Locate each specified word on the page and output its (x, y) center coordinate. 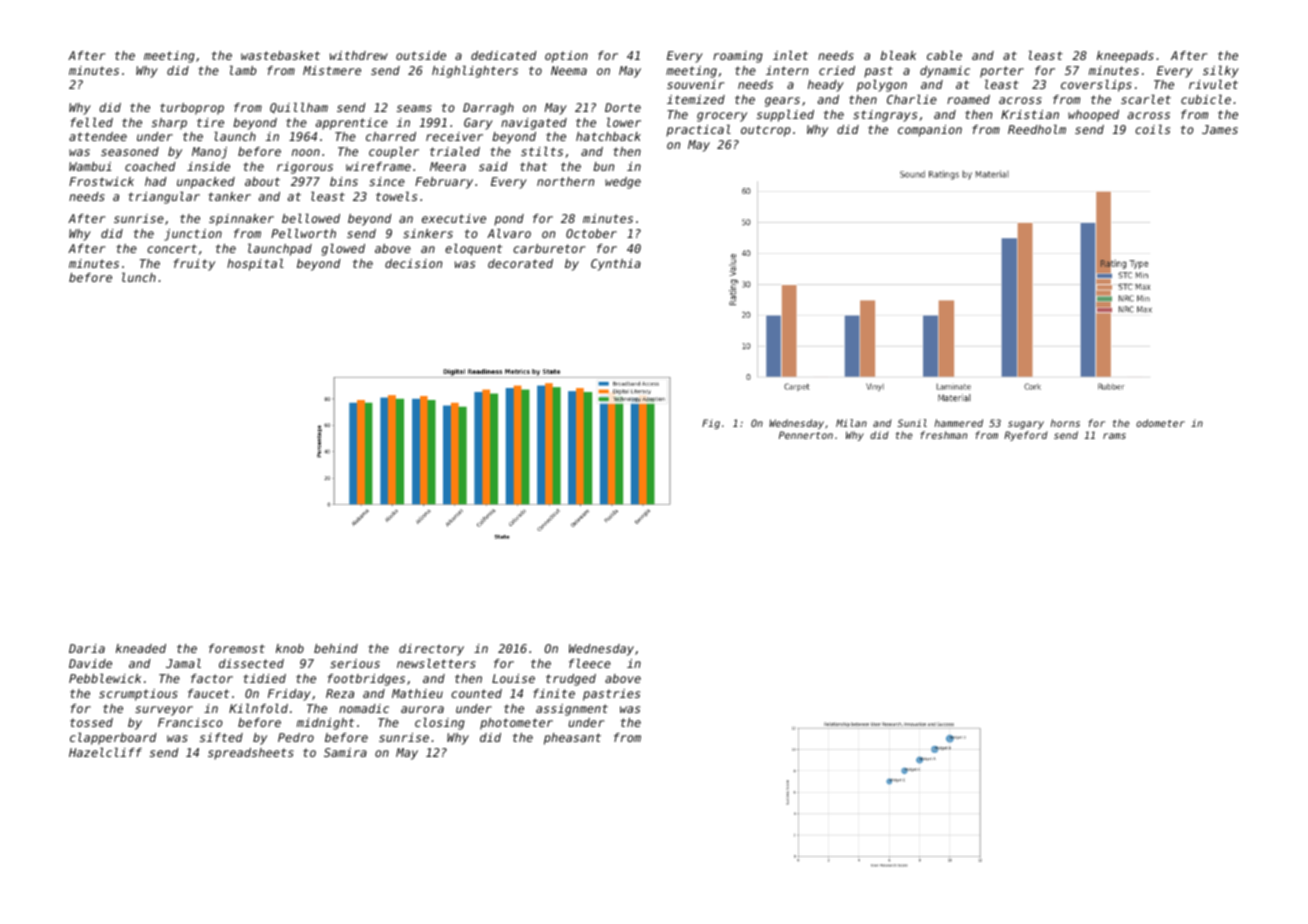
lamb (243, 70)
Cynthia (616, 265)
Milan (851, 423)
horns (1065, 423)
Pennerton (806, 435)
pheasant (572, 739)
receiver (454, 136)
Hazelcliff (105, 752)
